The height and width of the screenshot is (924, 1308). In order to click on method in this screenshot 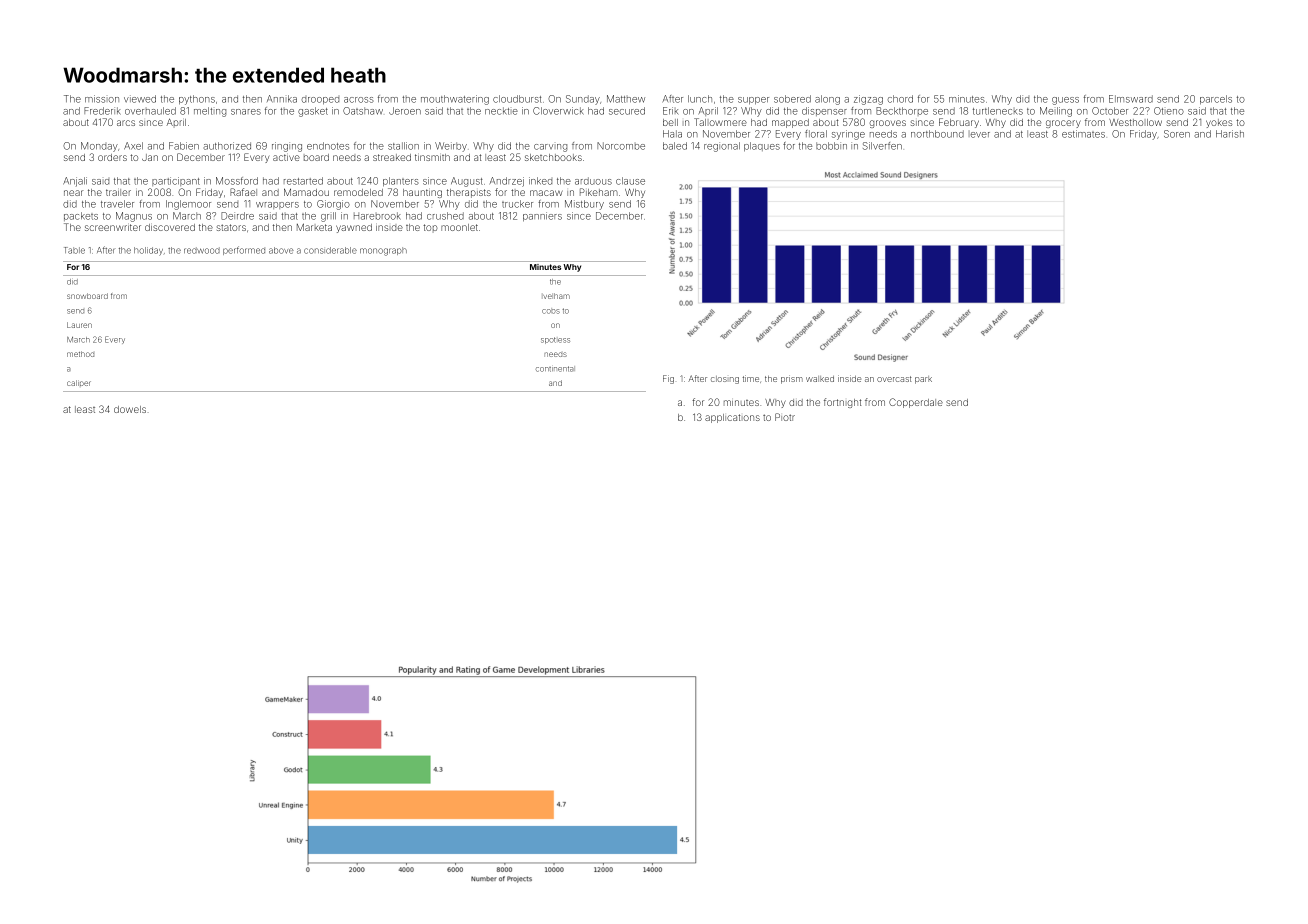, I will do `click(80, 354)`.
